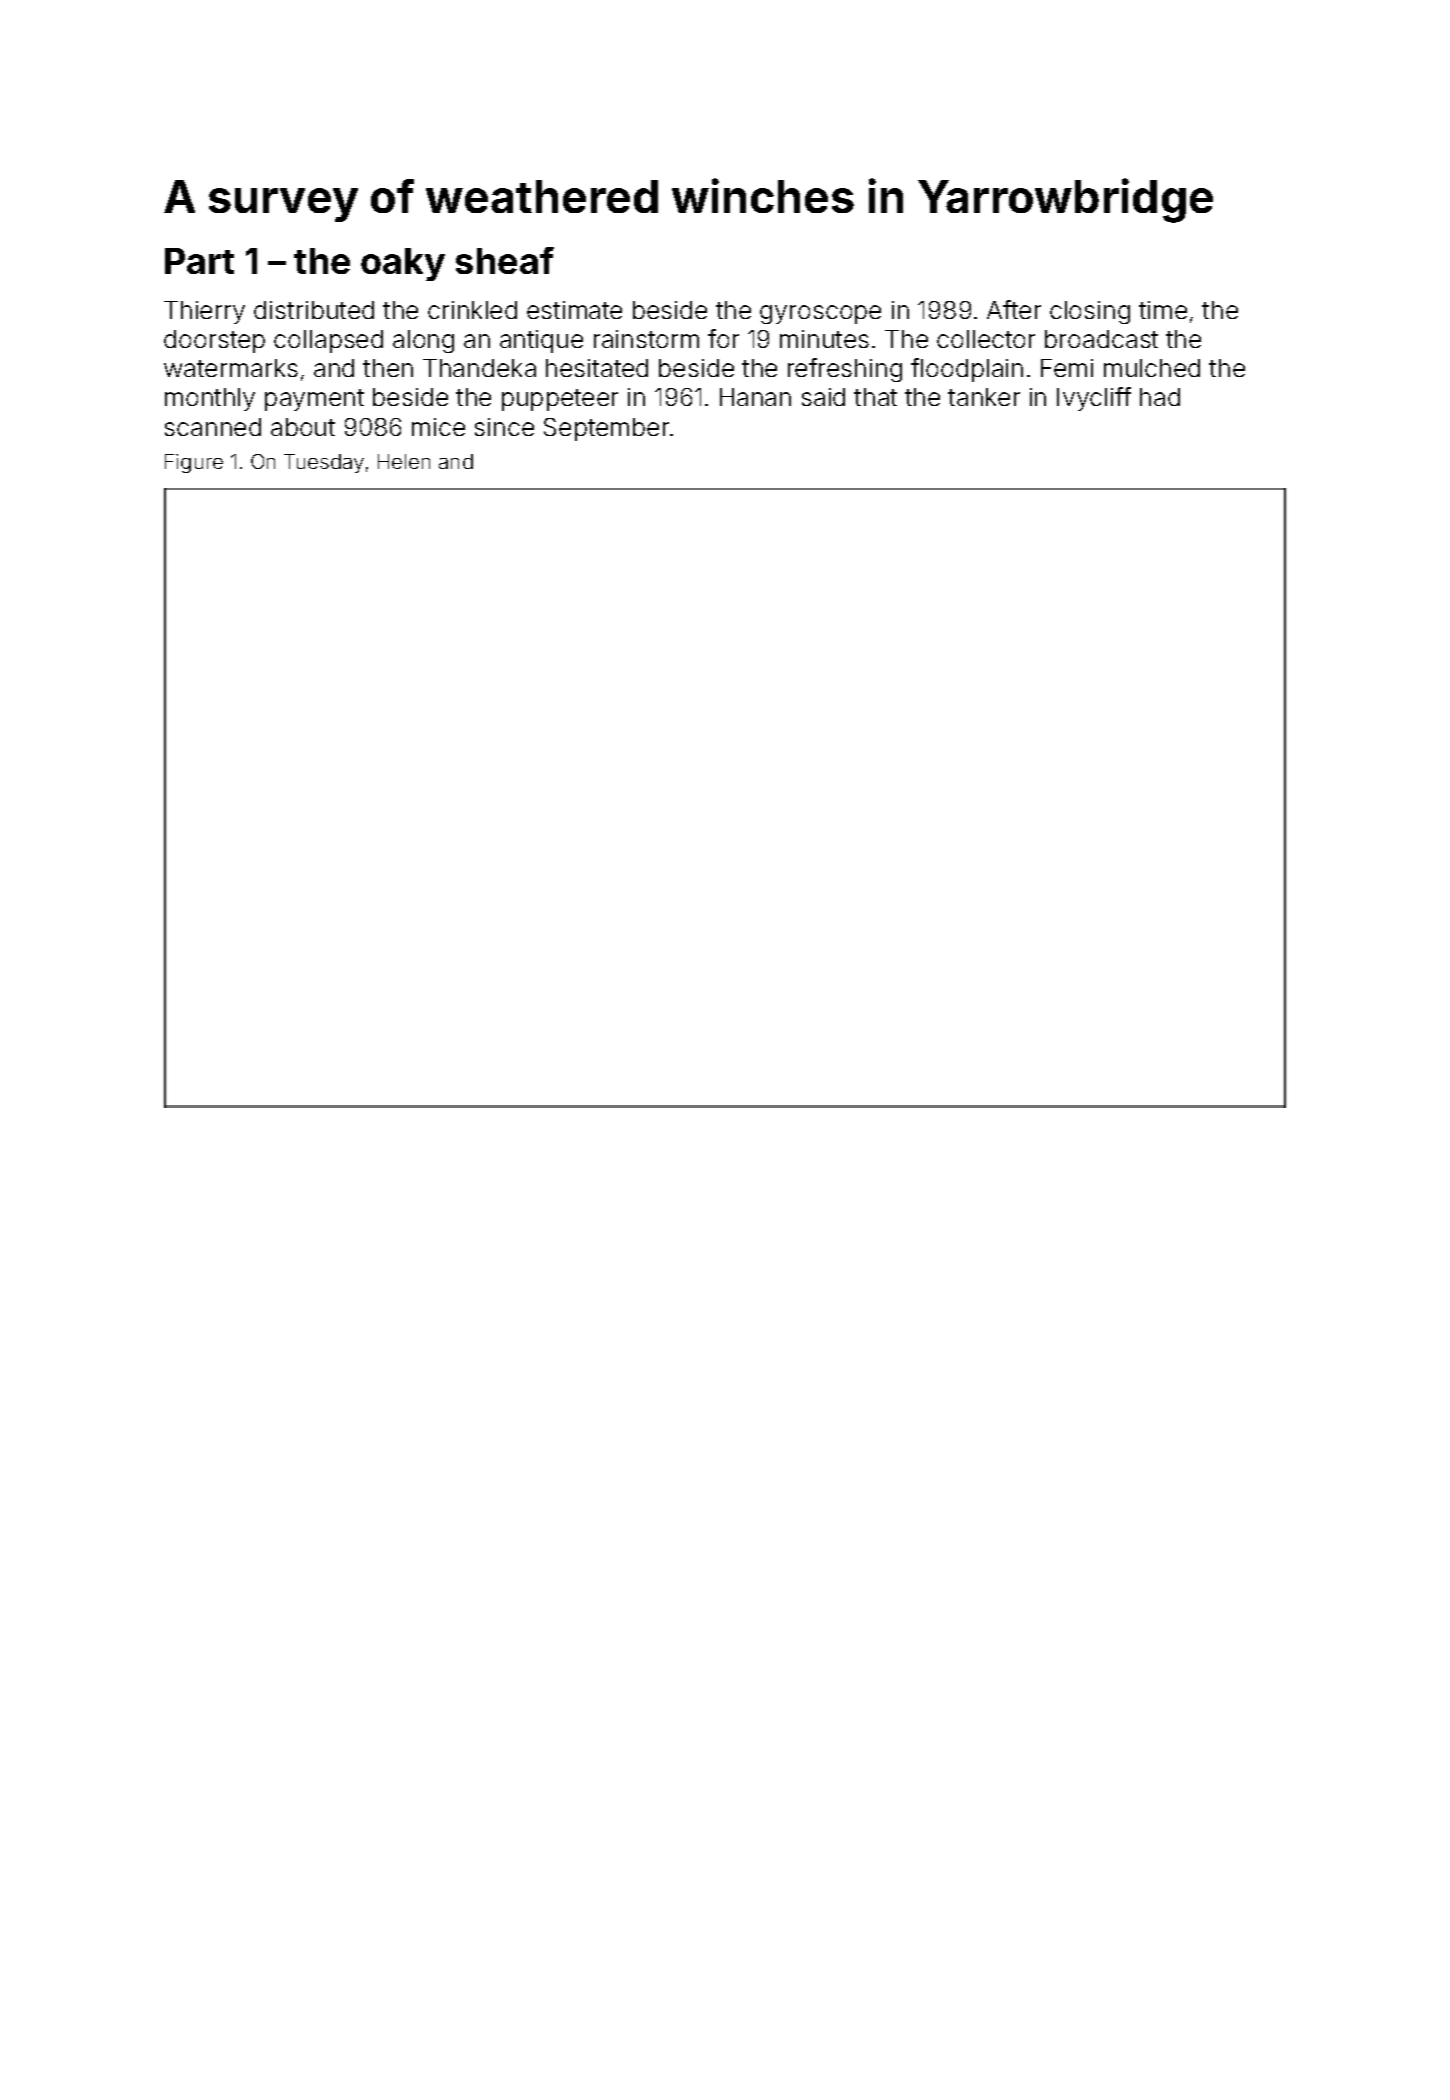 The image size is (1450, 2100). I want to click on sheaf, so click(505, 260).
